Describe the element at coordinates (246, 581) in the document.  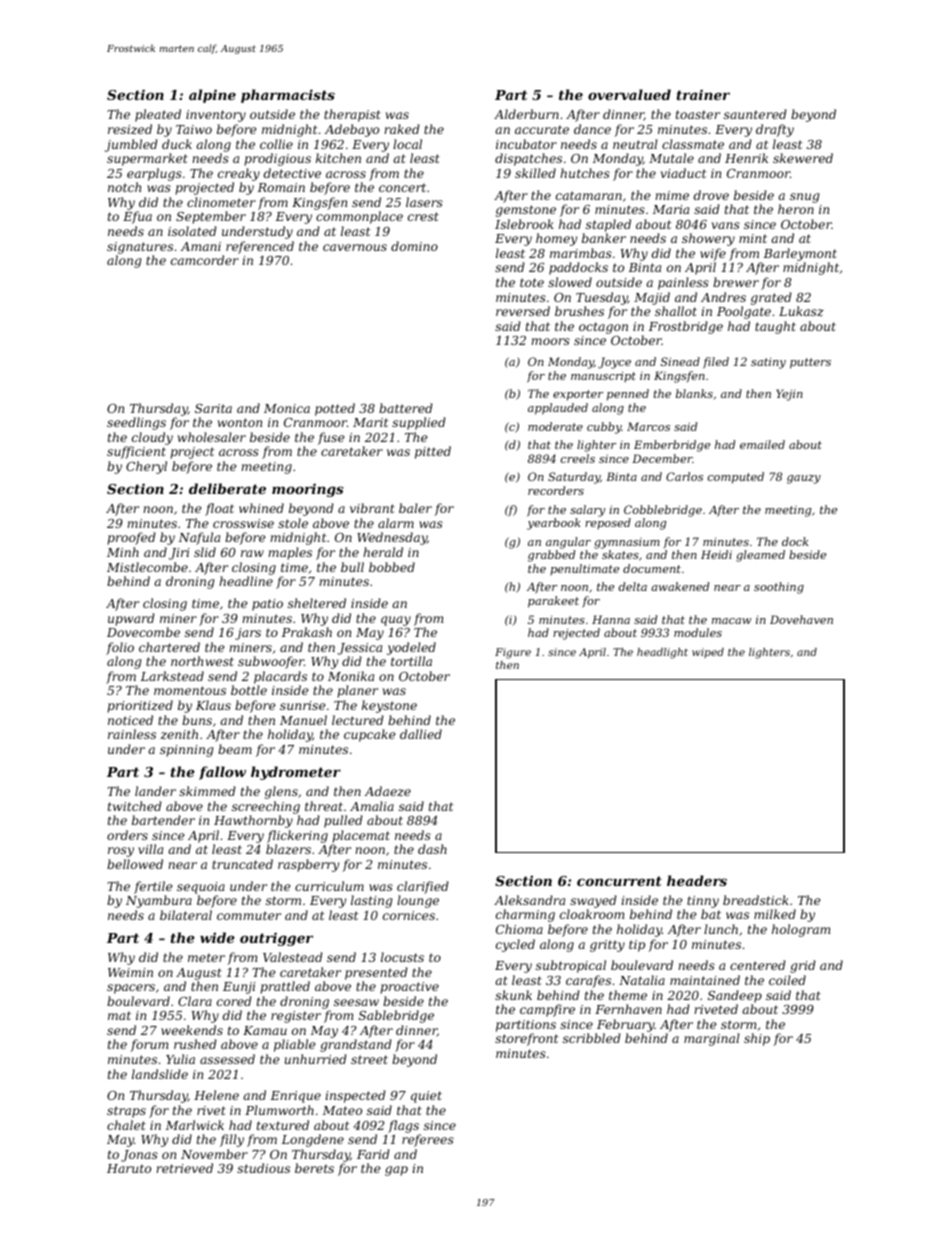
I see `headline` at that location.
